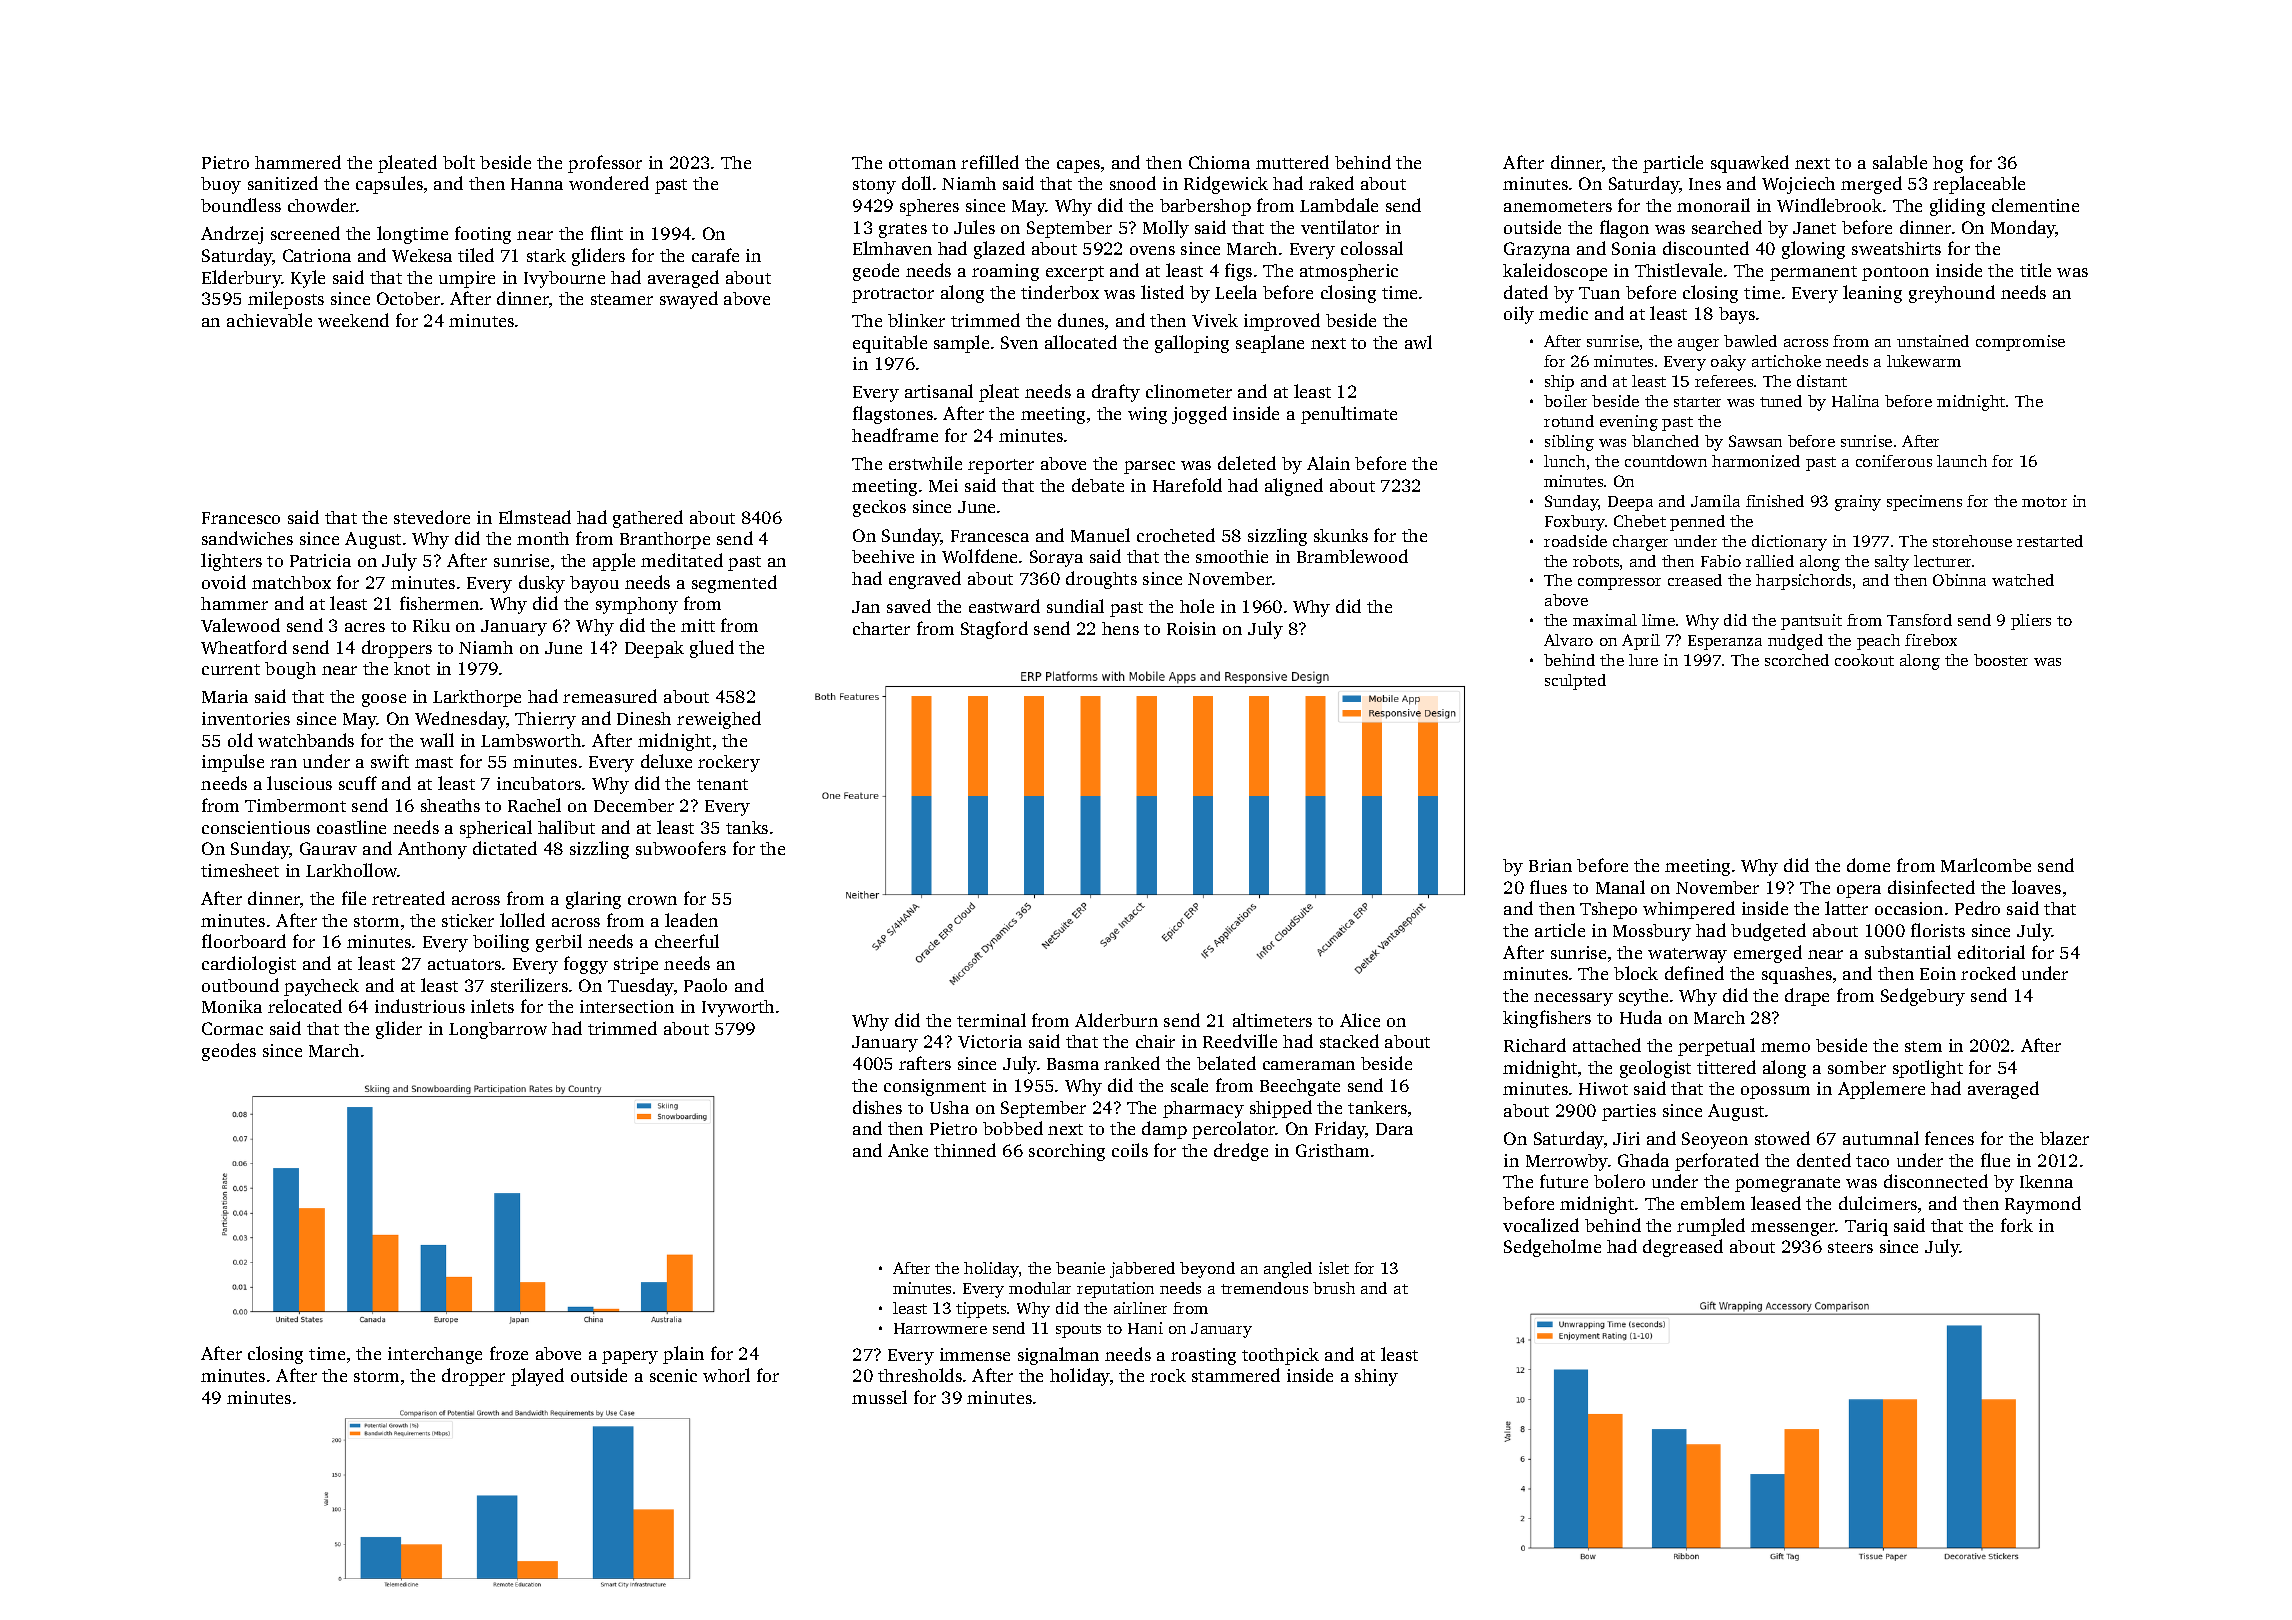 The width and height of the screenshot is (2292, 1620). What do you see at coordinates (2031, 622) in the screenshot?
I see `pliers` at bounding box center [2031, 622].
